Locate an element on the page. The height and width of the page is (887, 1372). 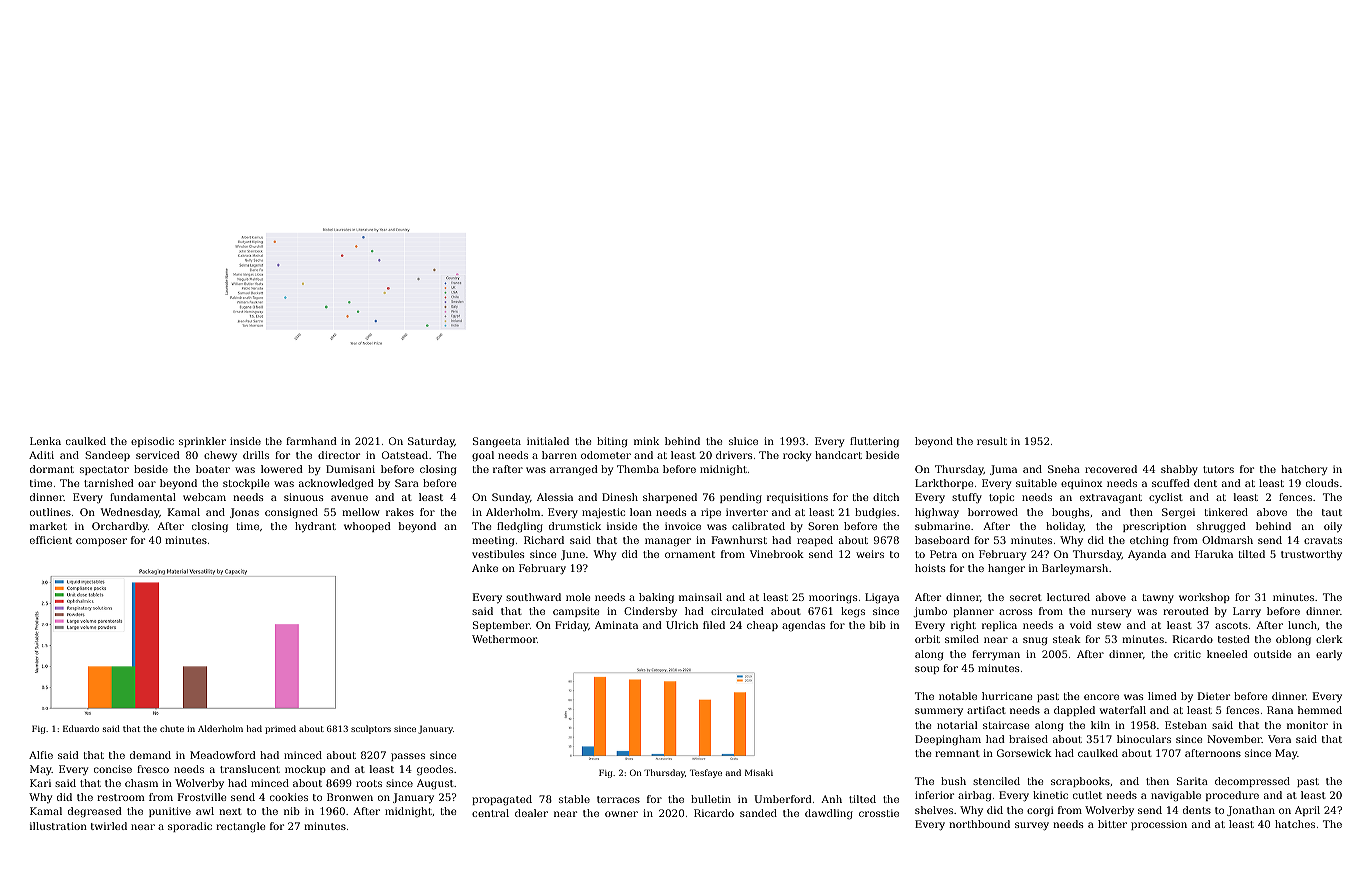
manager is located at coordinates (668, 542).
